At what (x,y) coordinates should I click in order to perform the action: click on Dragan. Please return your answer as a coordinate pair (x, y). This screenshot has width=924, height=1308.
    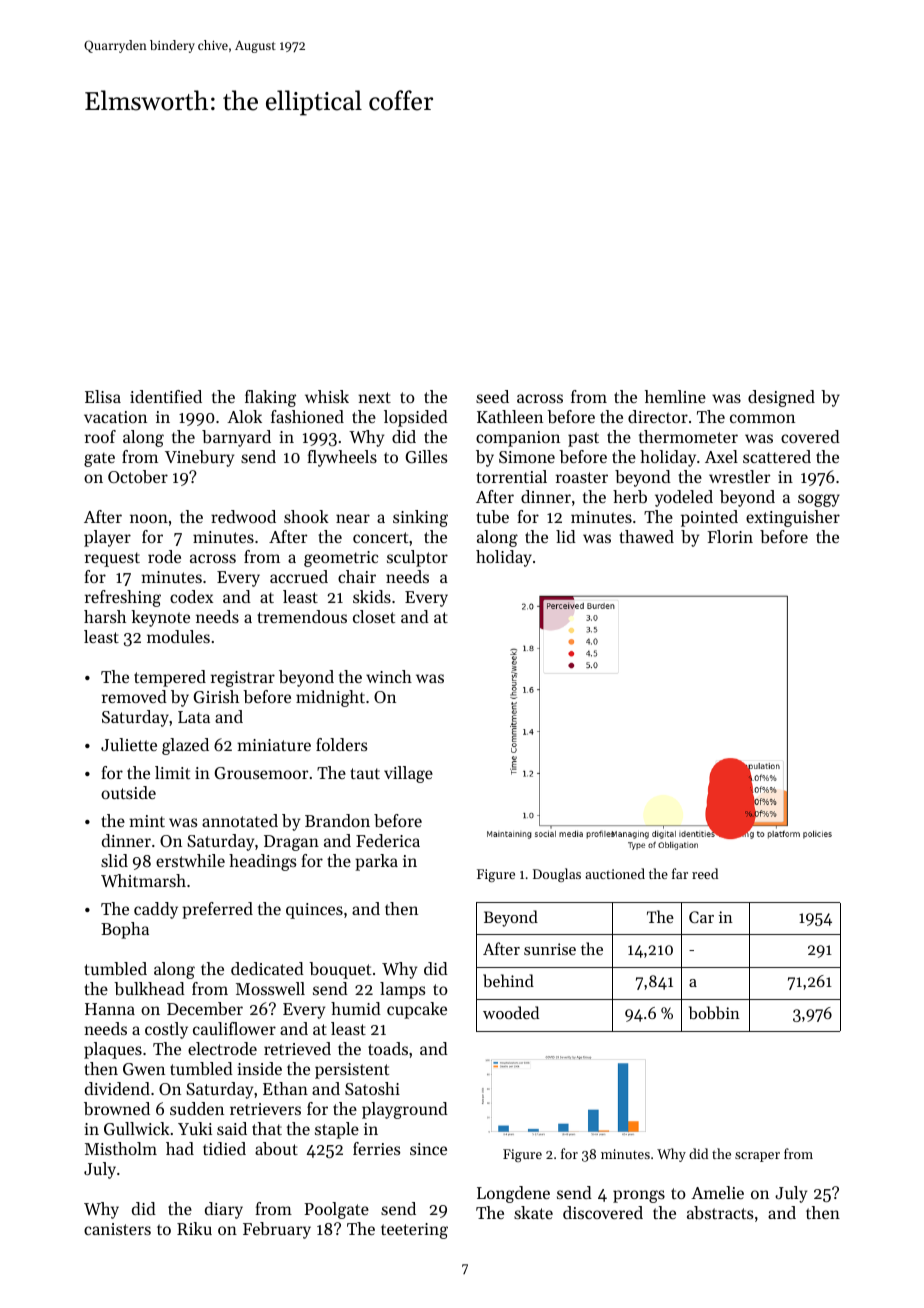
    Looking at the image, I should click on (291, 843).
